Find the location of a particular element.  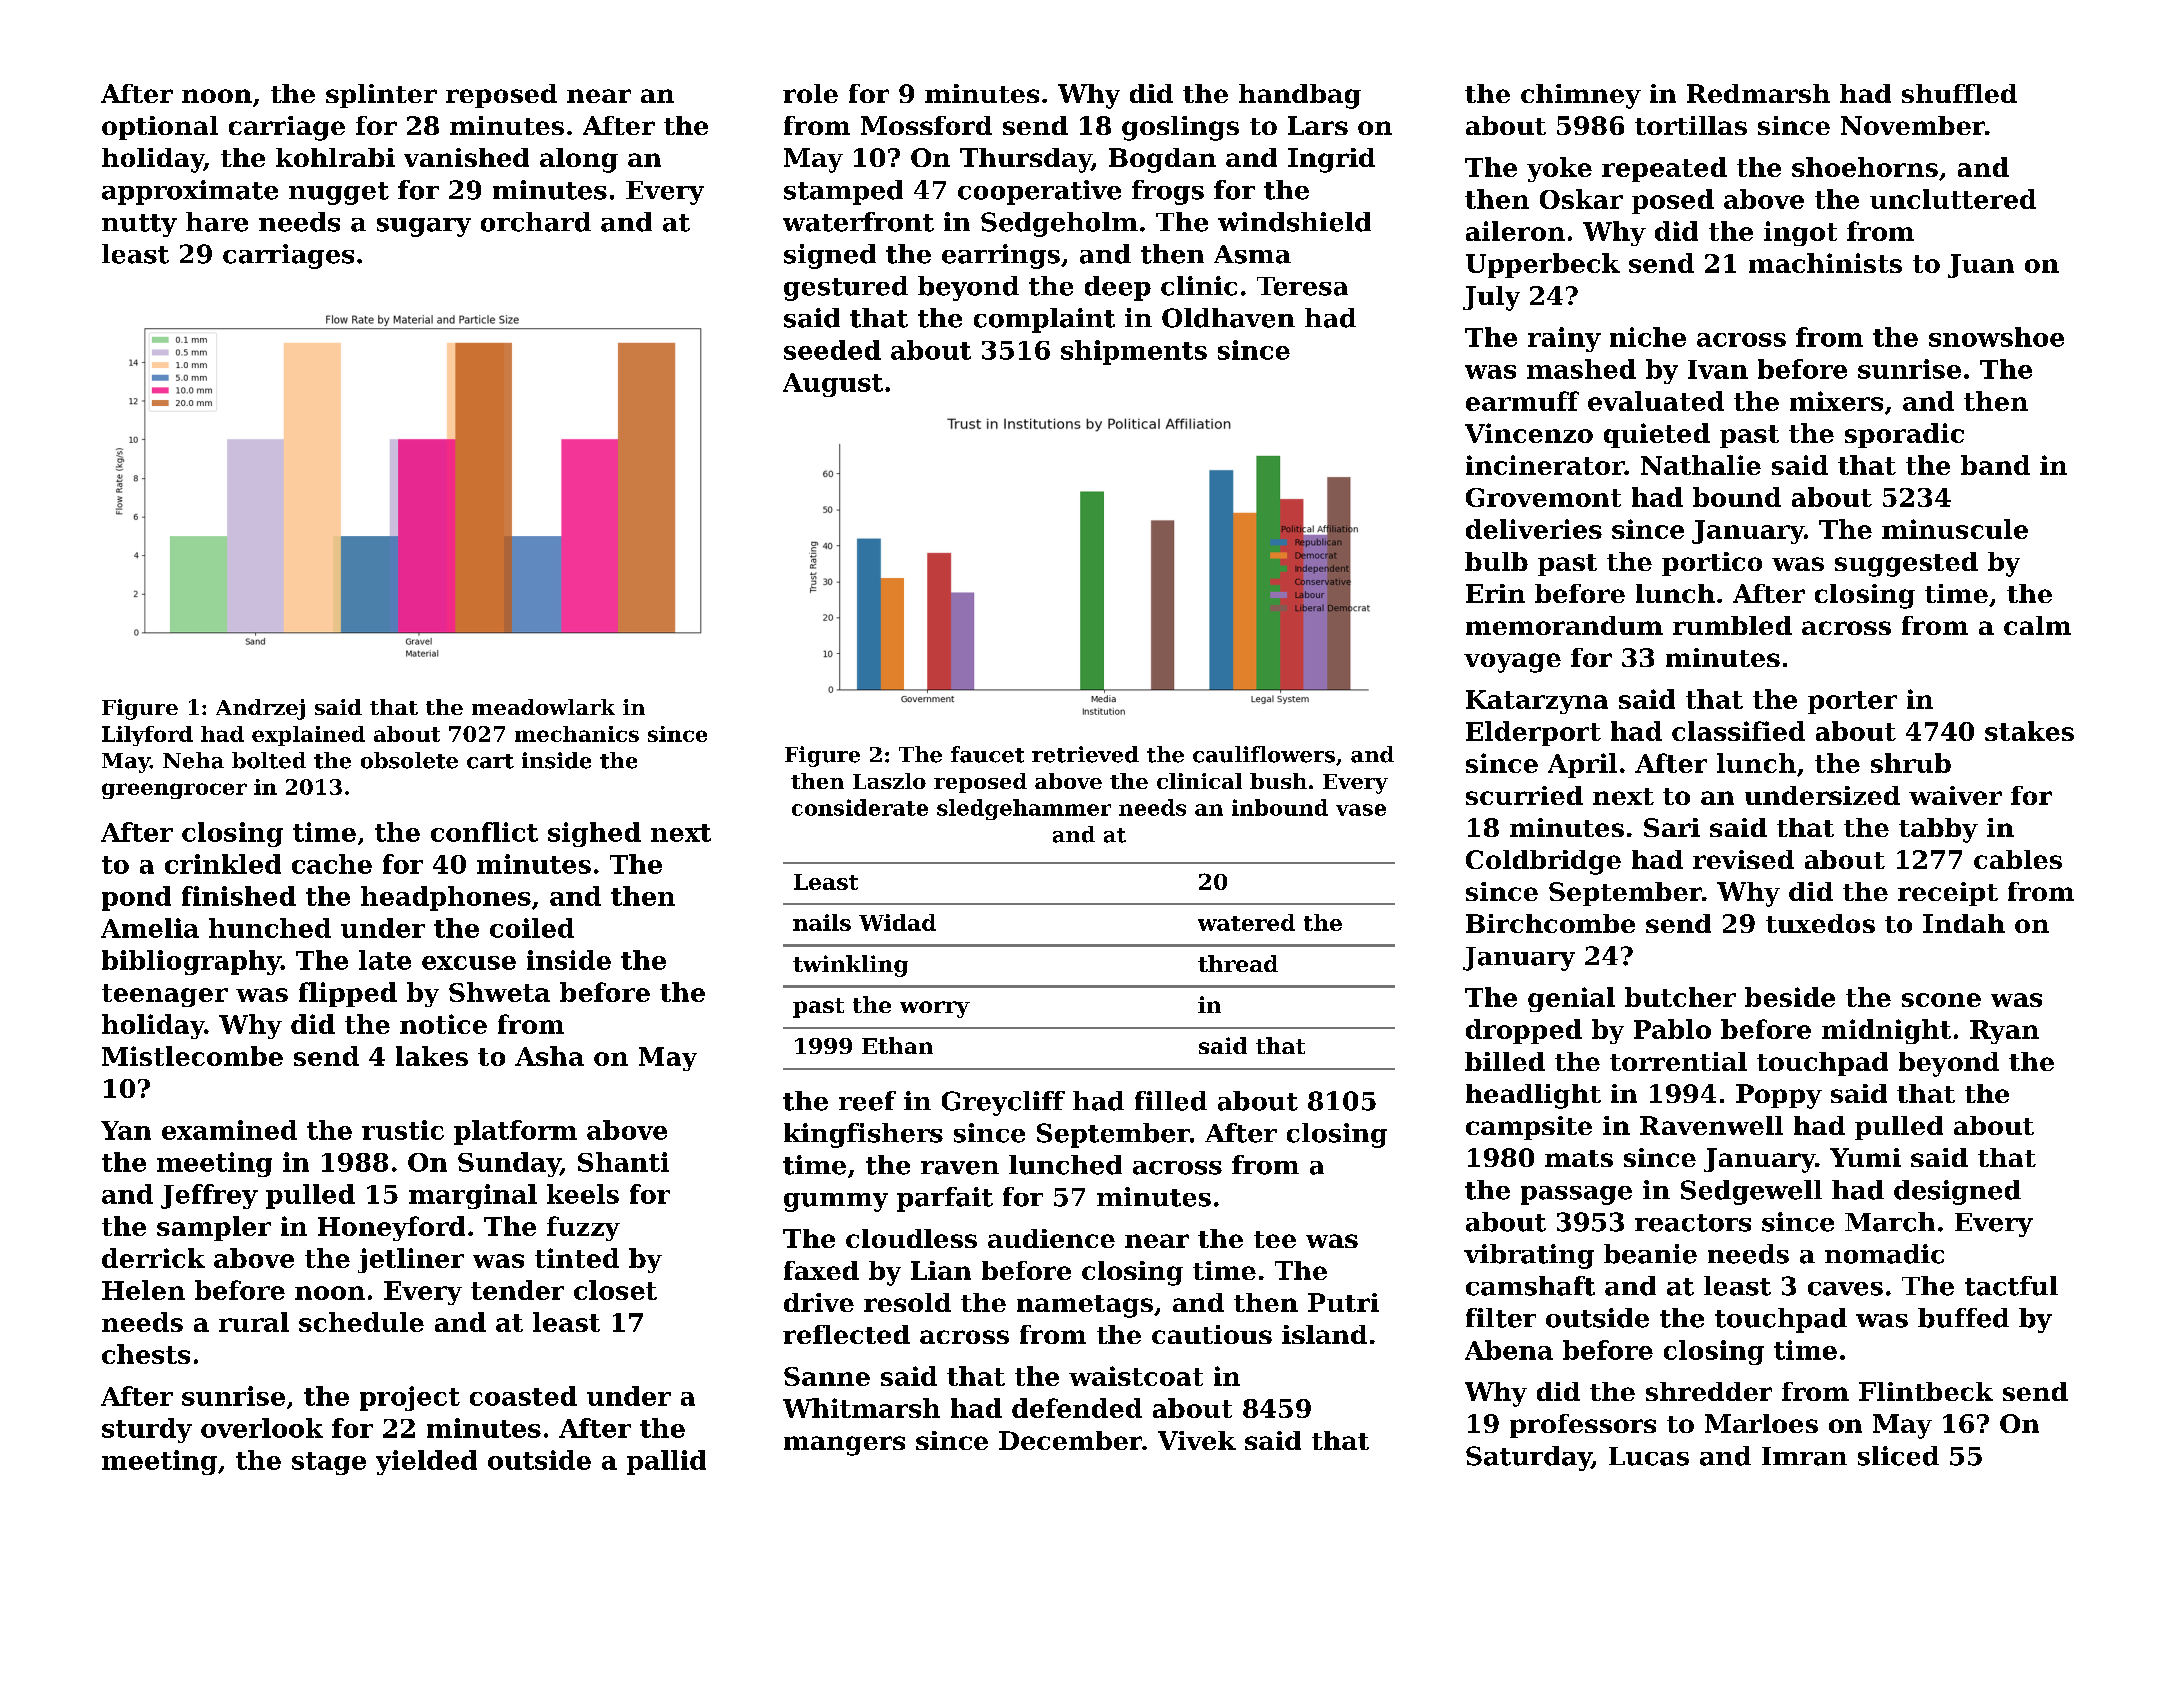

nails is located at coordinates (822, 922).
